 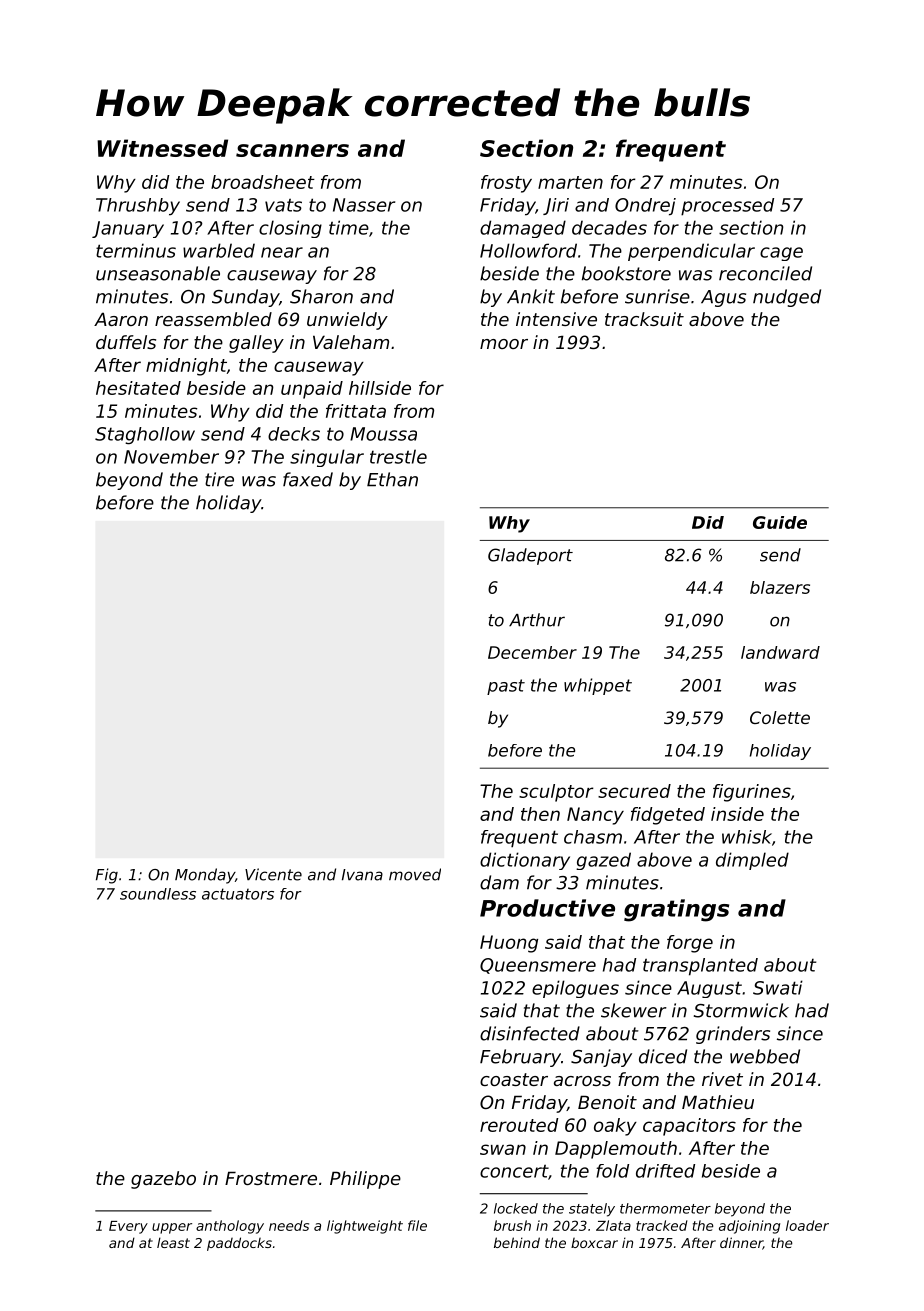 I want to click on Guide, so click(x=780, y=522).
